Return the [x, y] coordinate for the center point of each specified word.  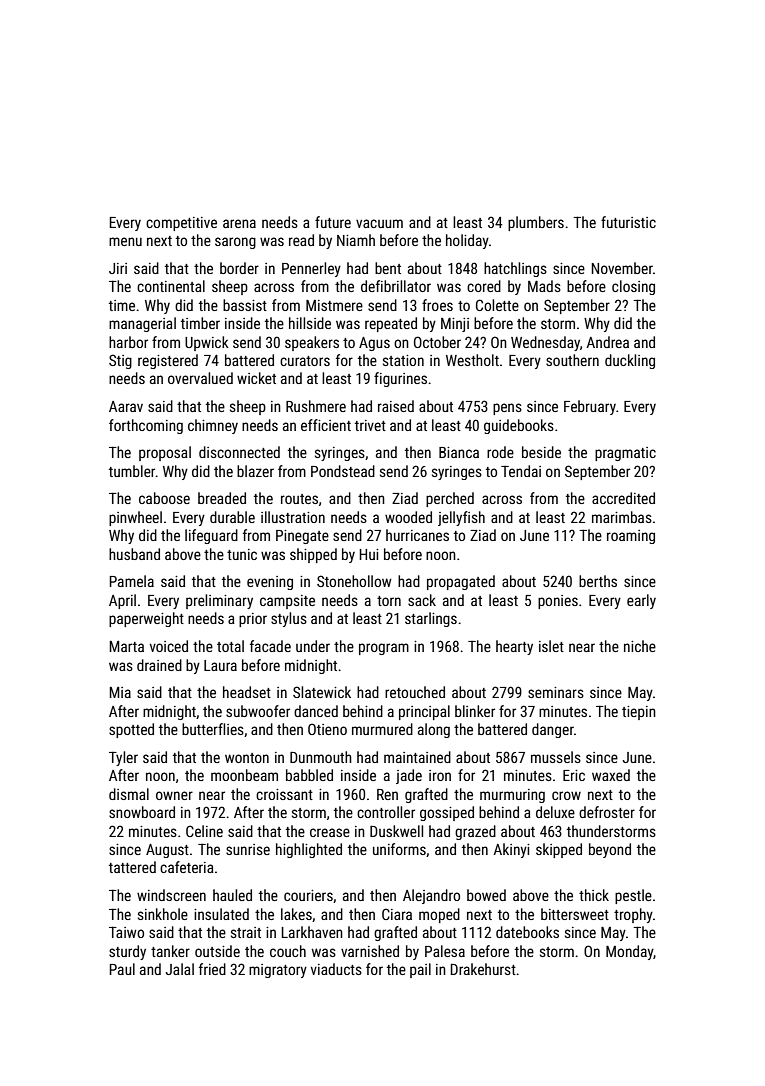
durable [232, 517]
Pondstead [343, 471]
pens [507, 409]
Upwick [207, 343]
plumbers [536, 223]
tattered [132, 867]
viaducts [336, 969]
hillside [310, 323]
